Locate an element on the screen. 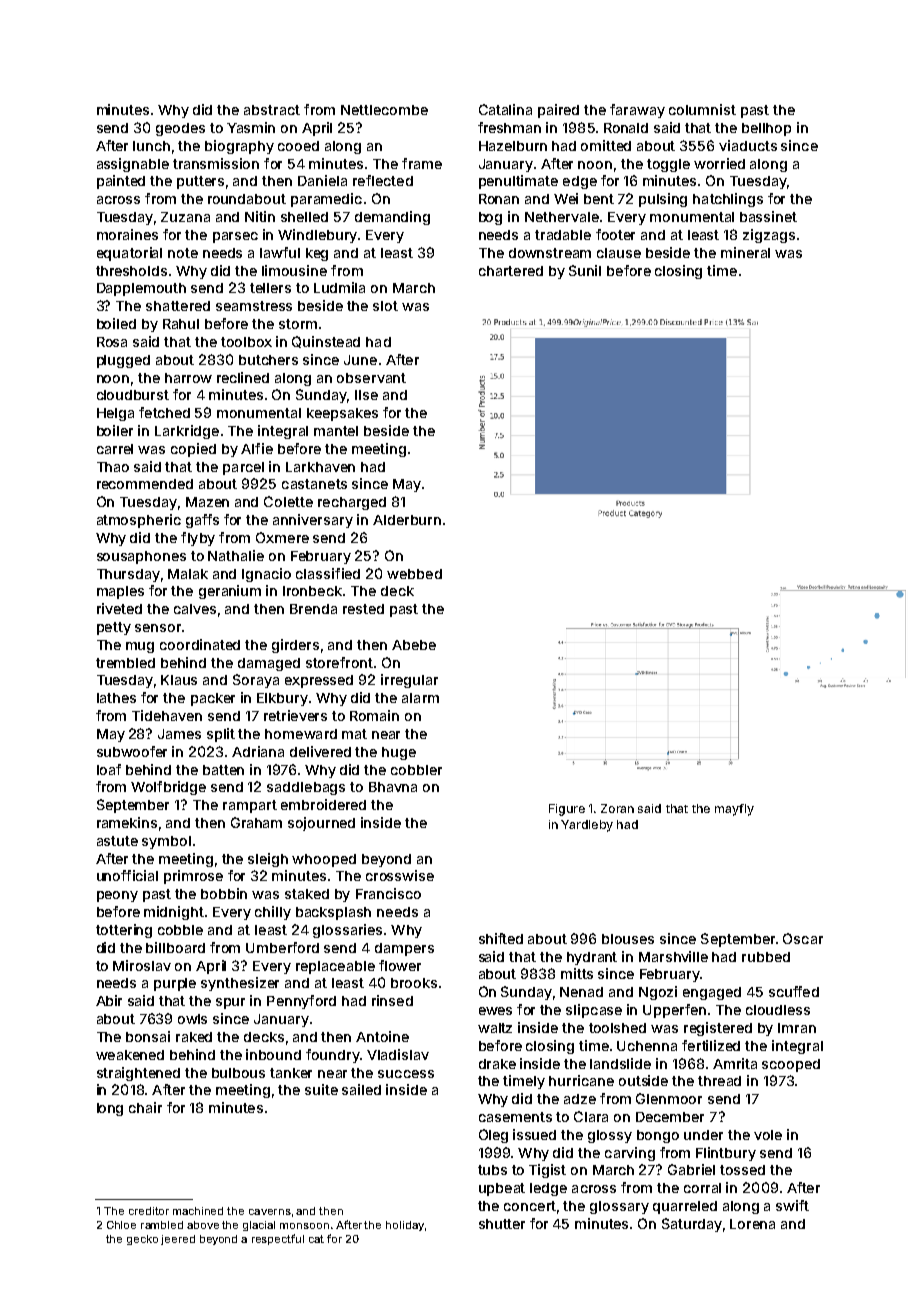 Image resolution: width=924 pixels, height=1308 pixels. petty is located at coordinates (114, 628).
